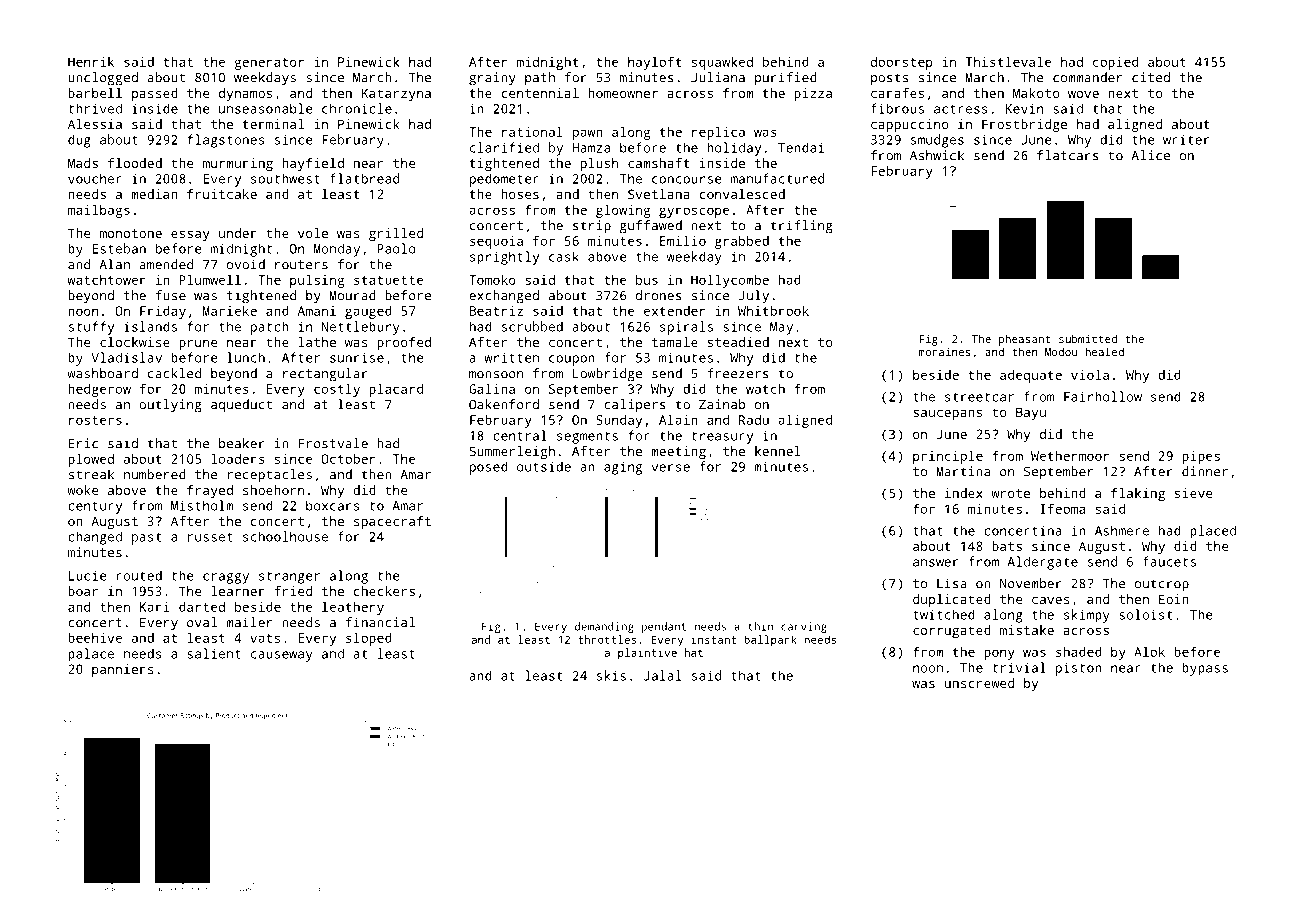  Describe the element at coordinates (963, 471) in the document. I see `Martina` at that location.
